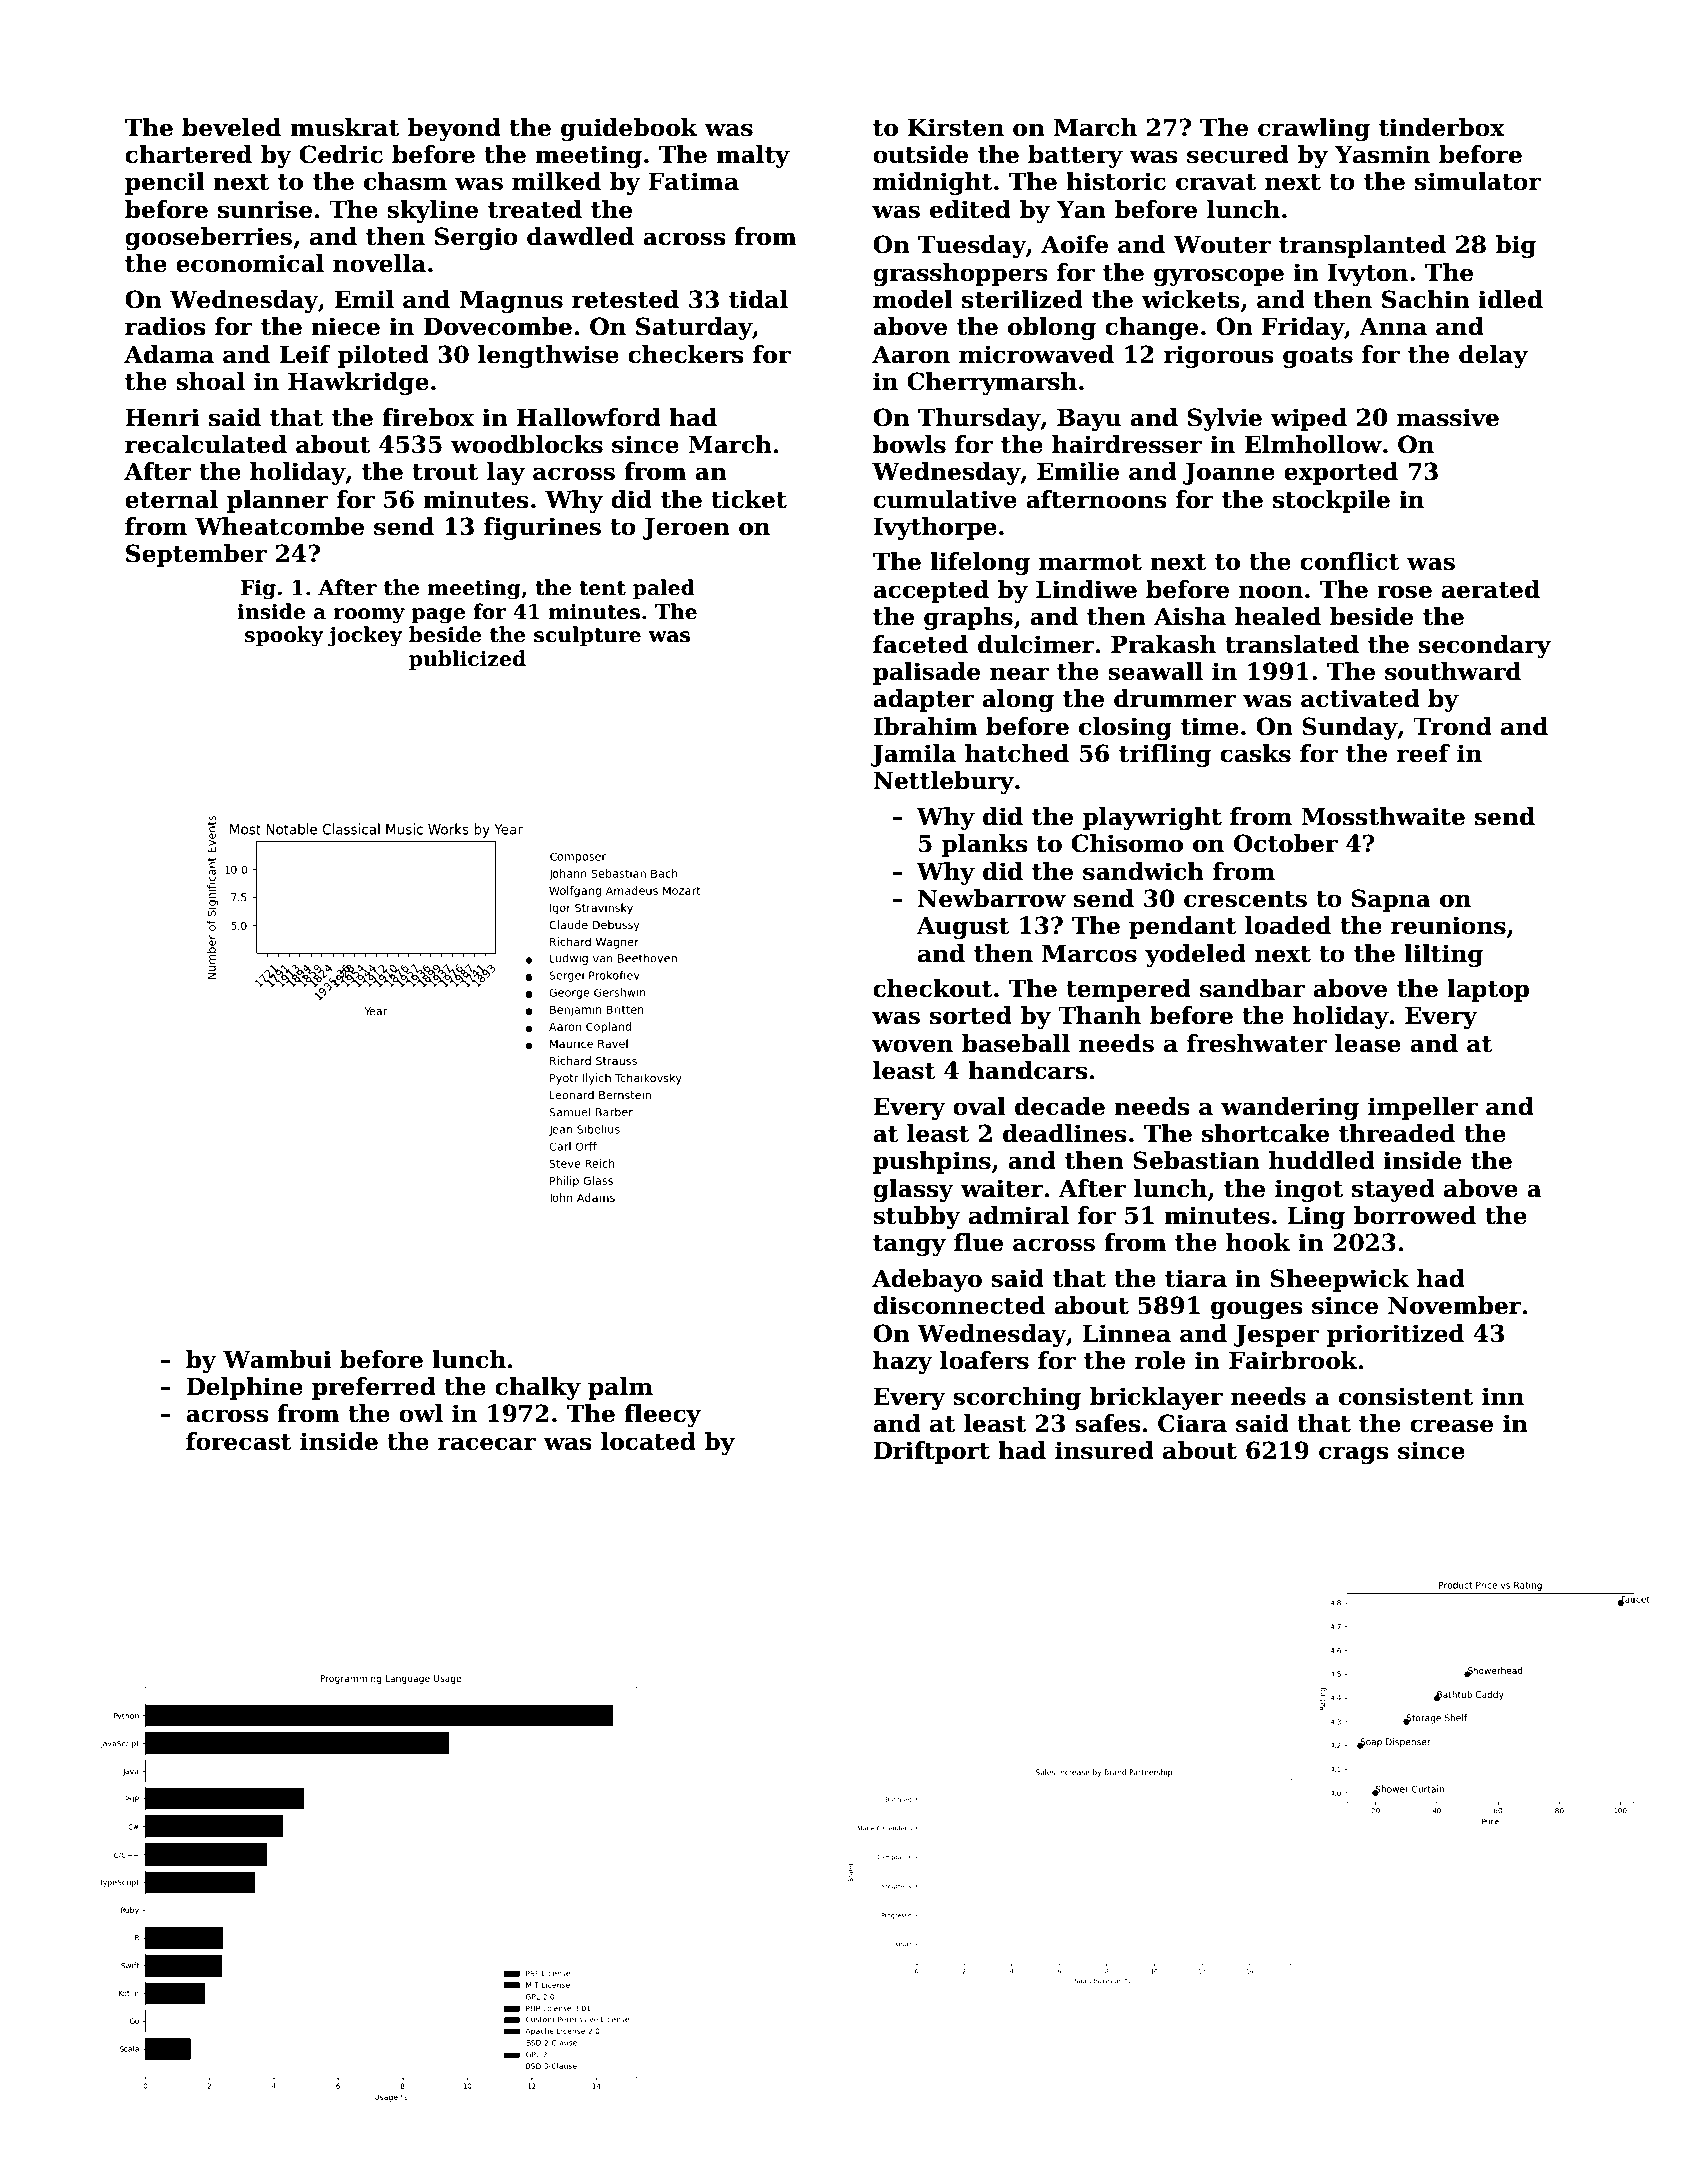 The width and height of the screenshot is (1683, 2178). Describe the element at coordinates (909, 1245) in the screenshot. I see `tangy` at that location.
